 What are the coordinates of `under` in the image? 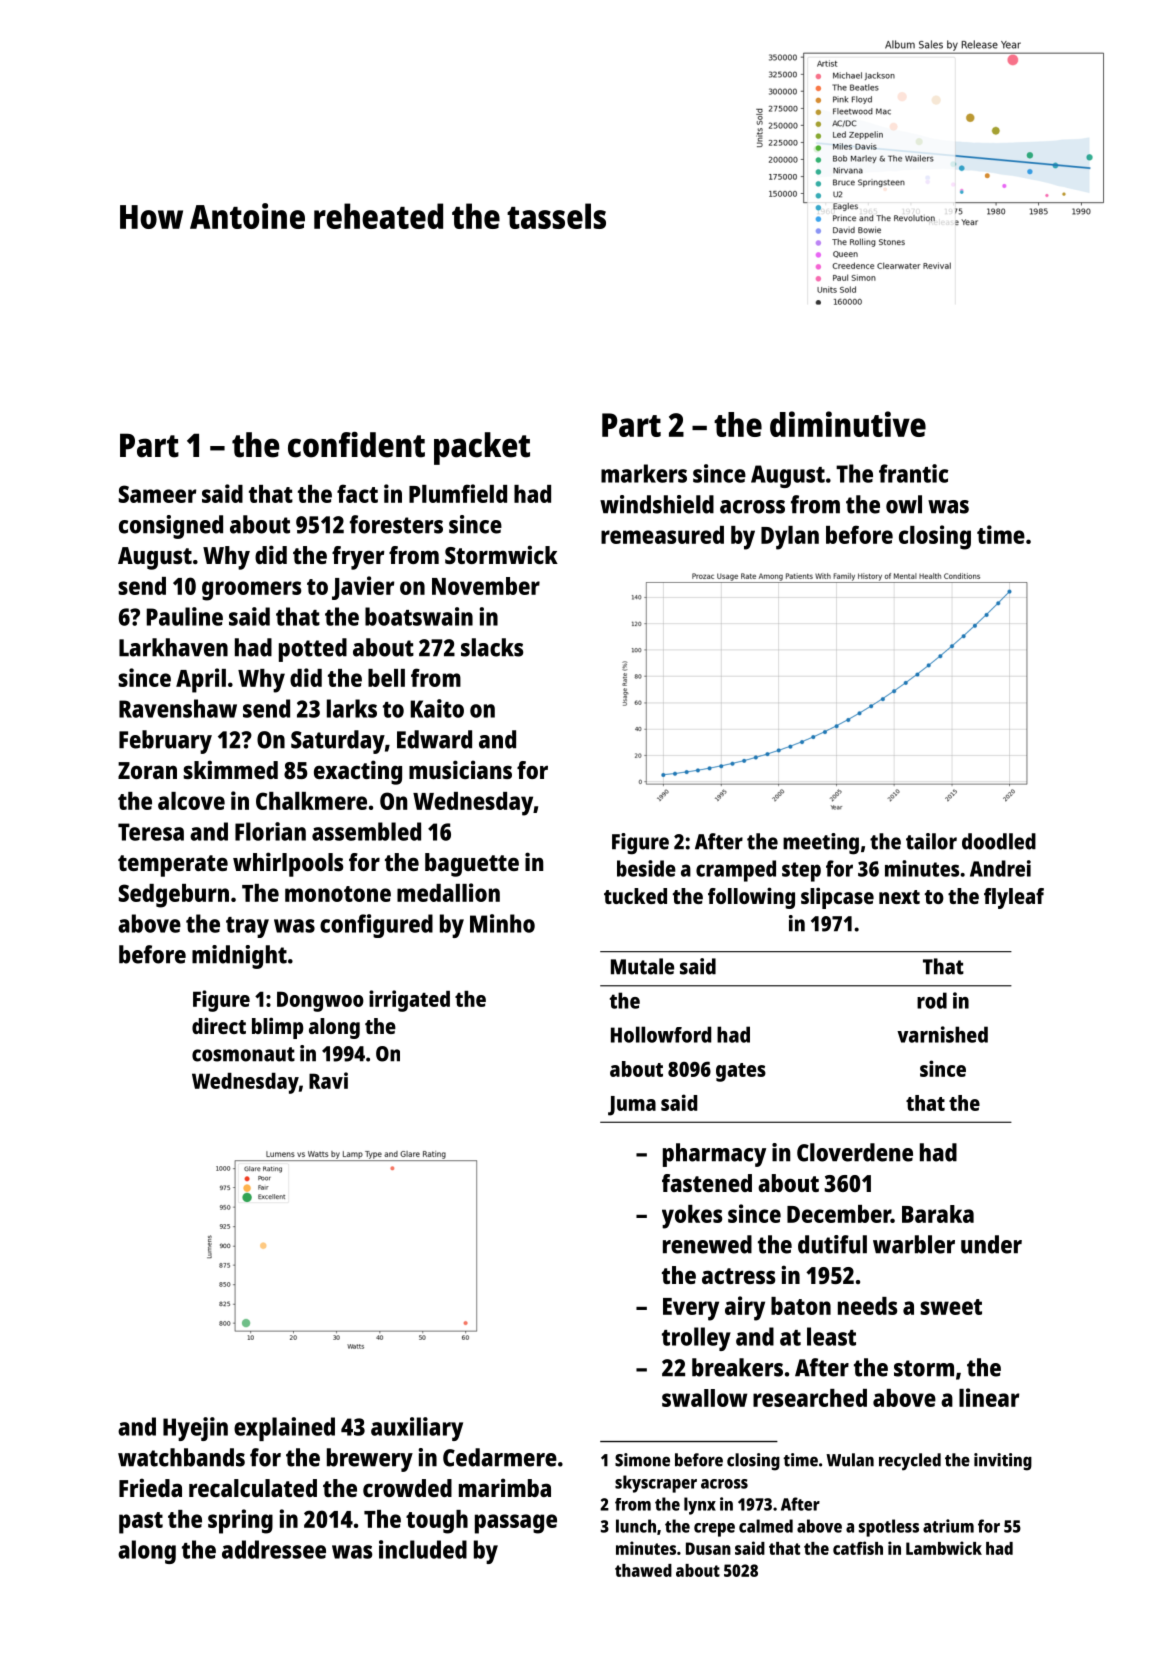 It's located at (991, 1244).
